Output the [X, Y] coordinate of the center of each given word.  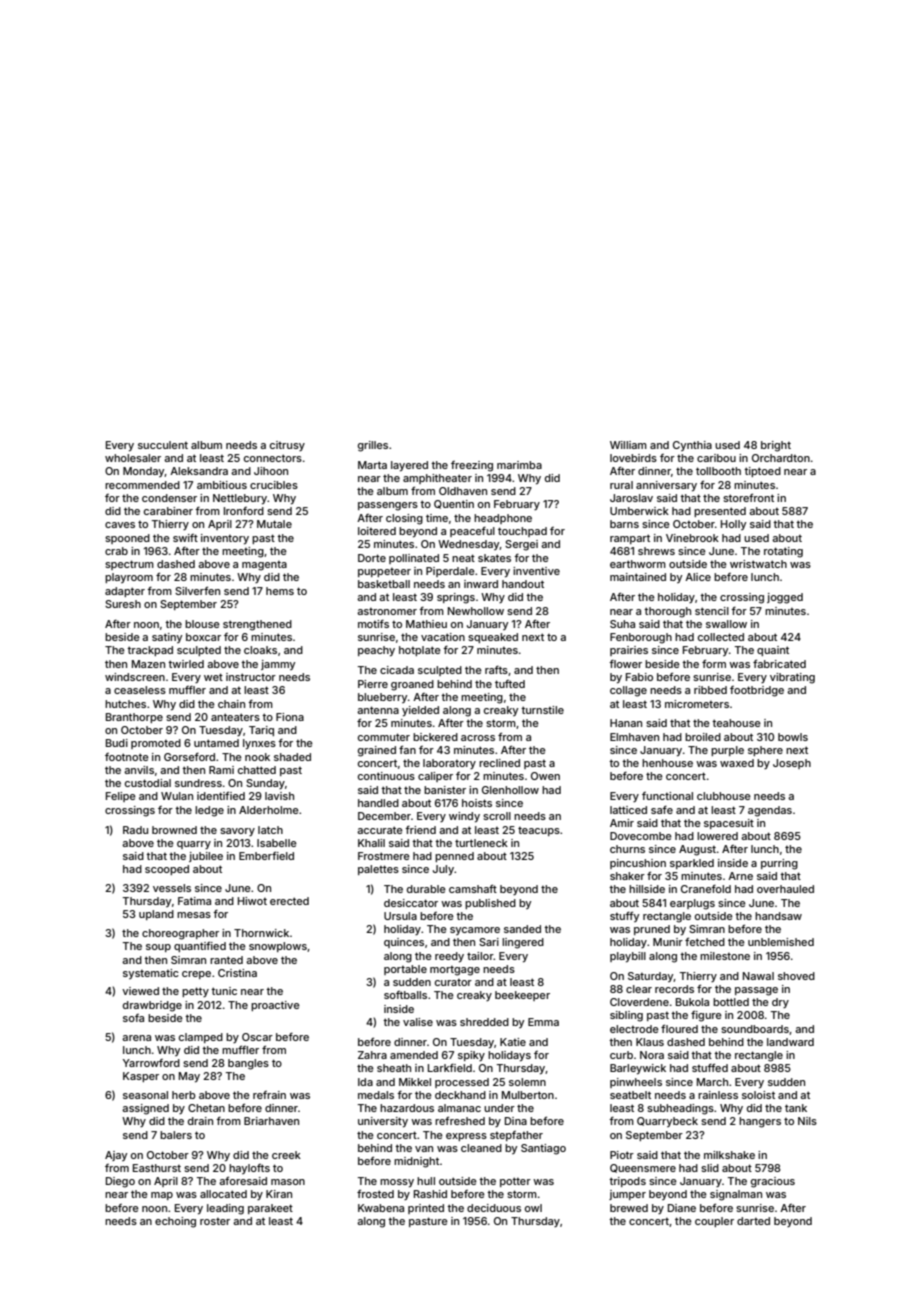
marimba [519, 465]
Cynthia [692, 446]
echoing [175, 1222]
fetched [705, 941]
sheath [394, 1068]
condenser [169, 498]
